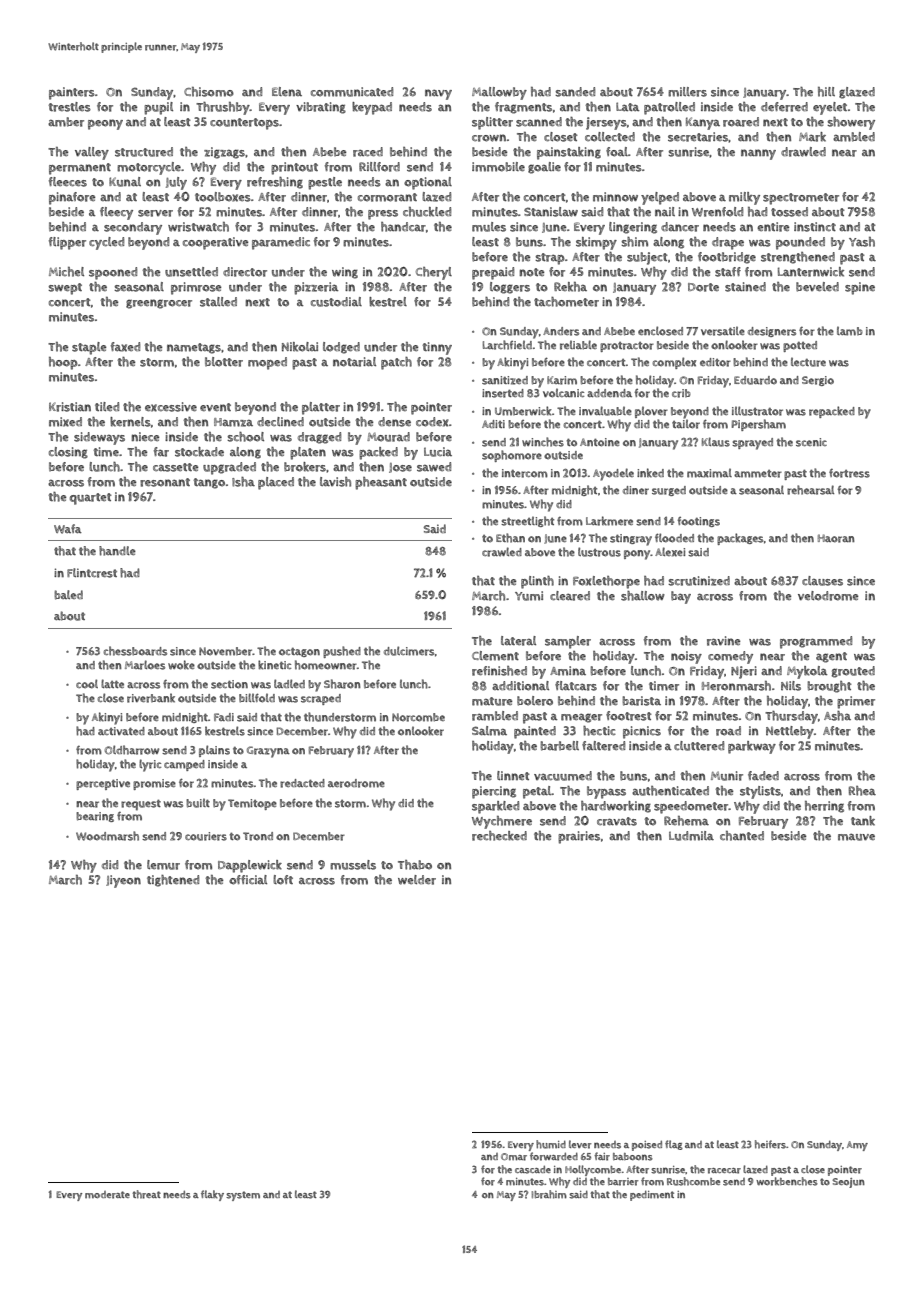  What do you see at coordinates (856, 837) in the screenshot?
I see `mauve` at bounding box center [856, 837].
